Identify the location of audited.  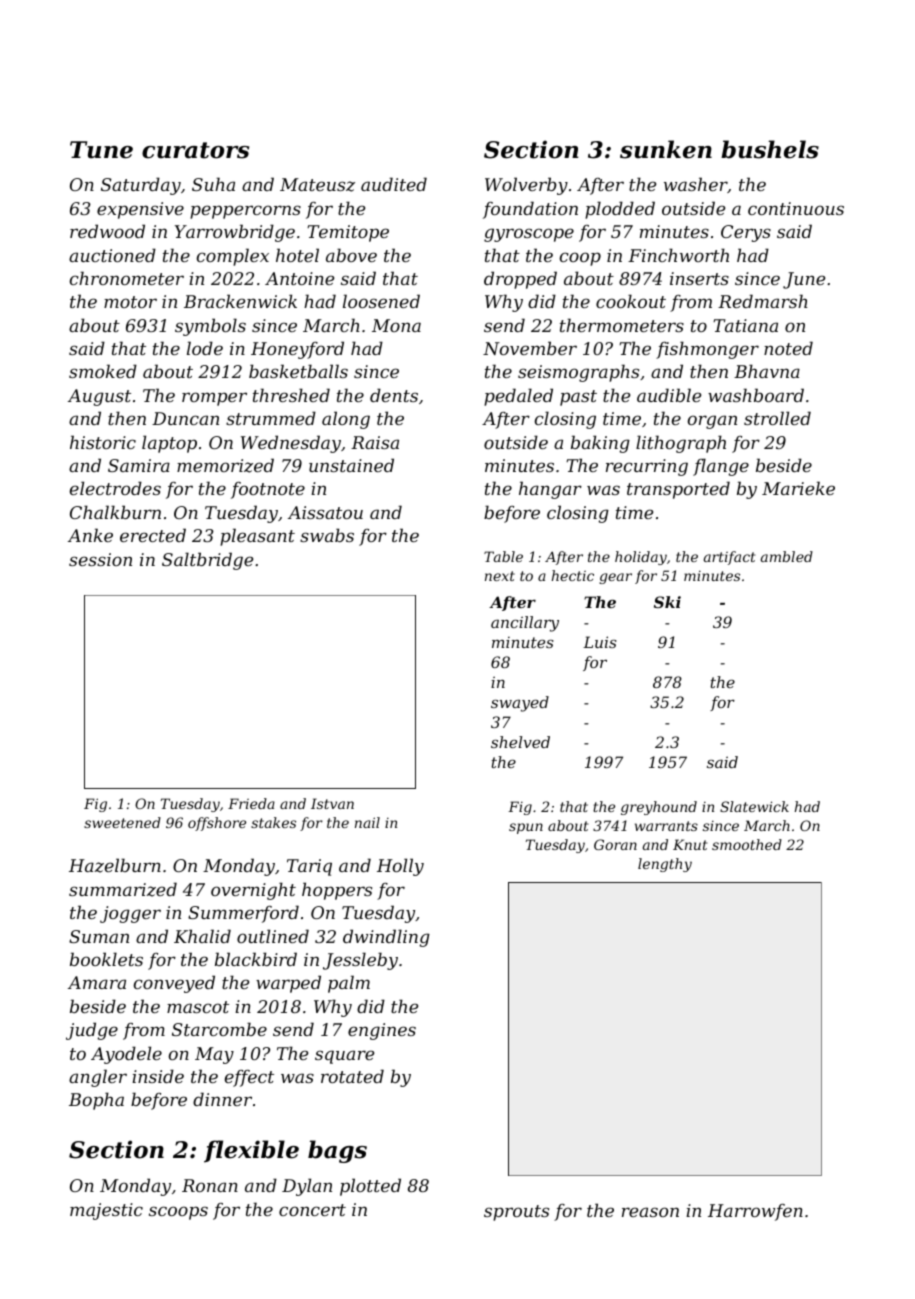
(394, 184).
